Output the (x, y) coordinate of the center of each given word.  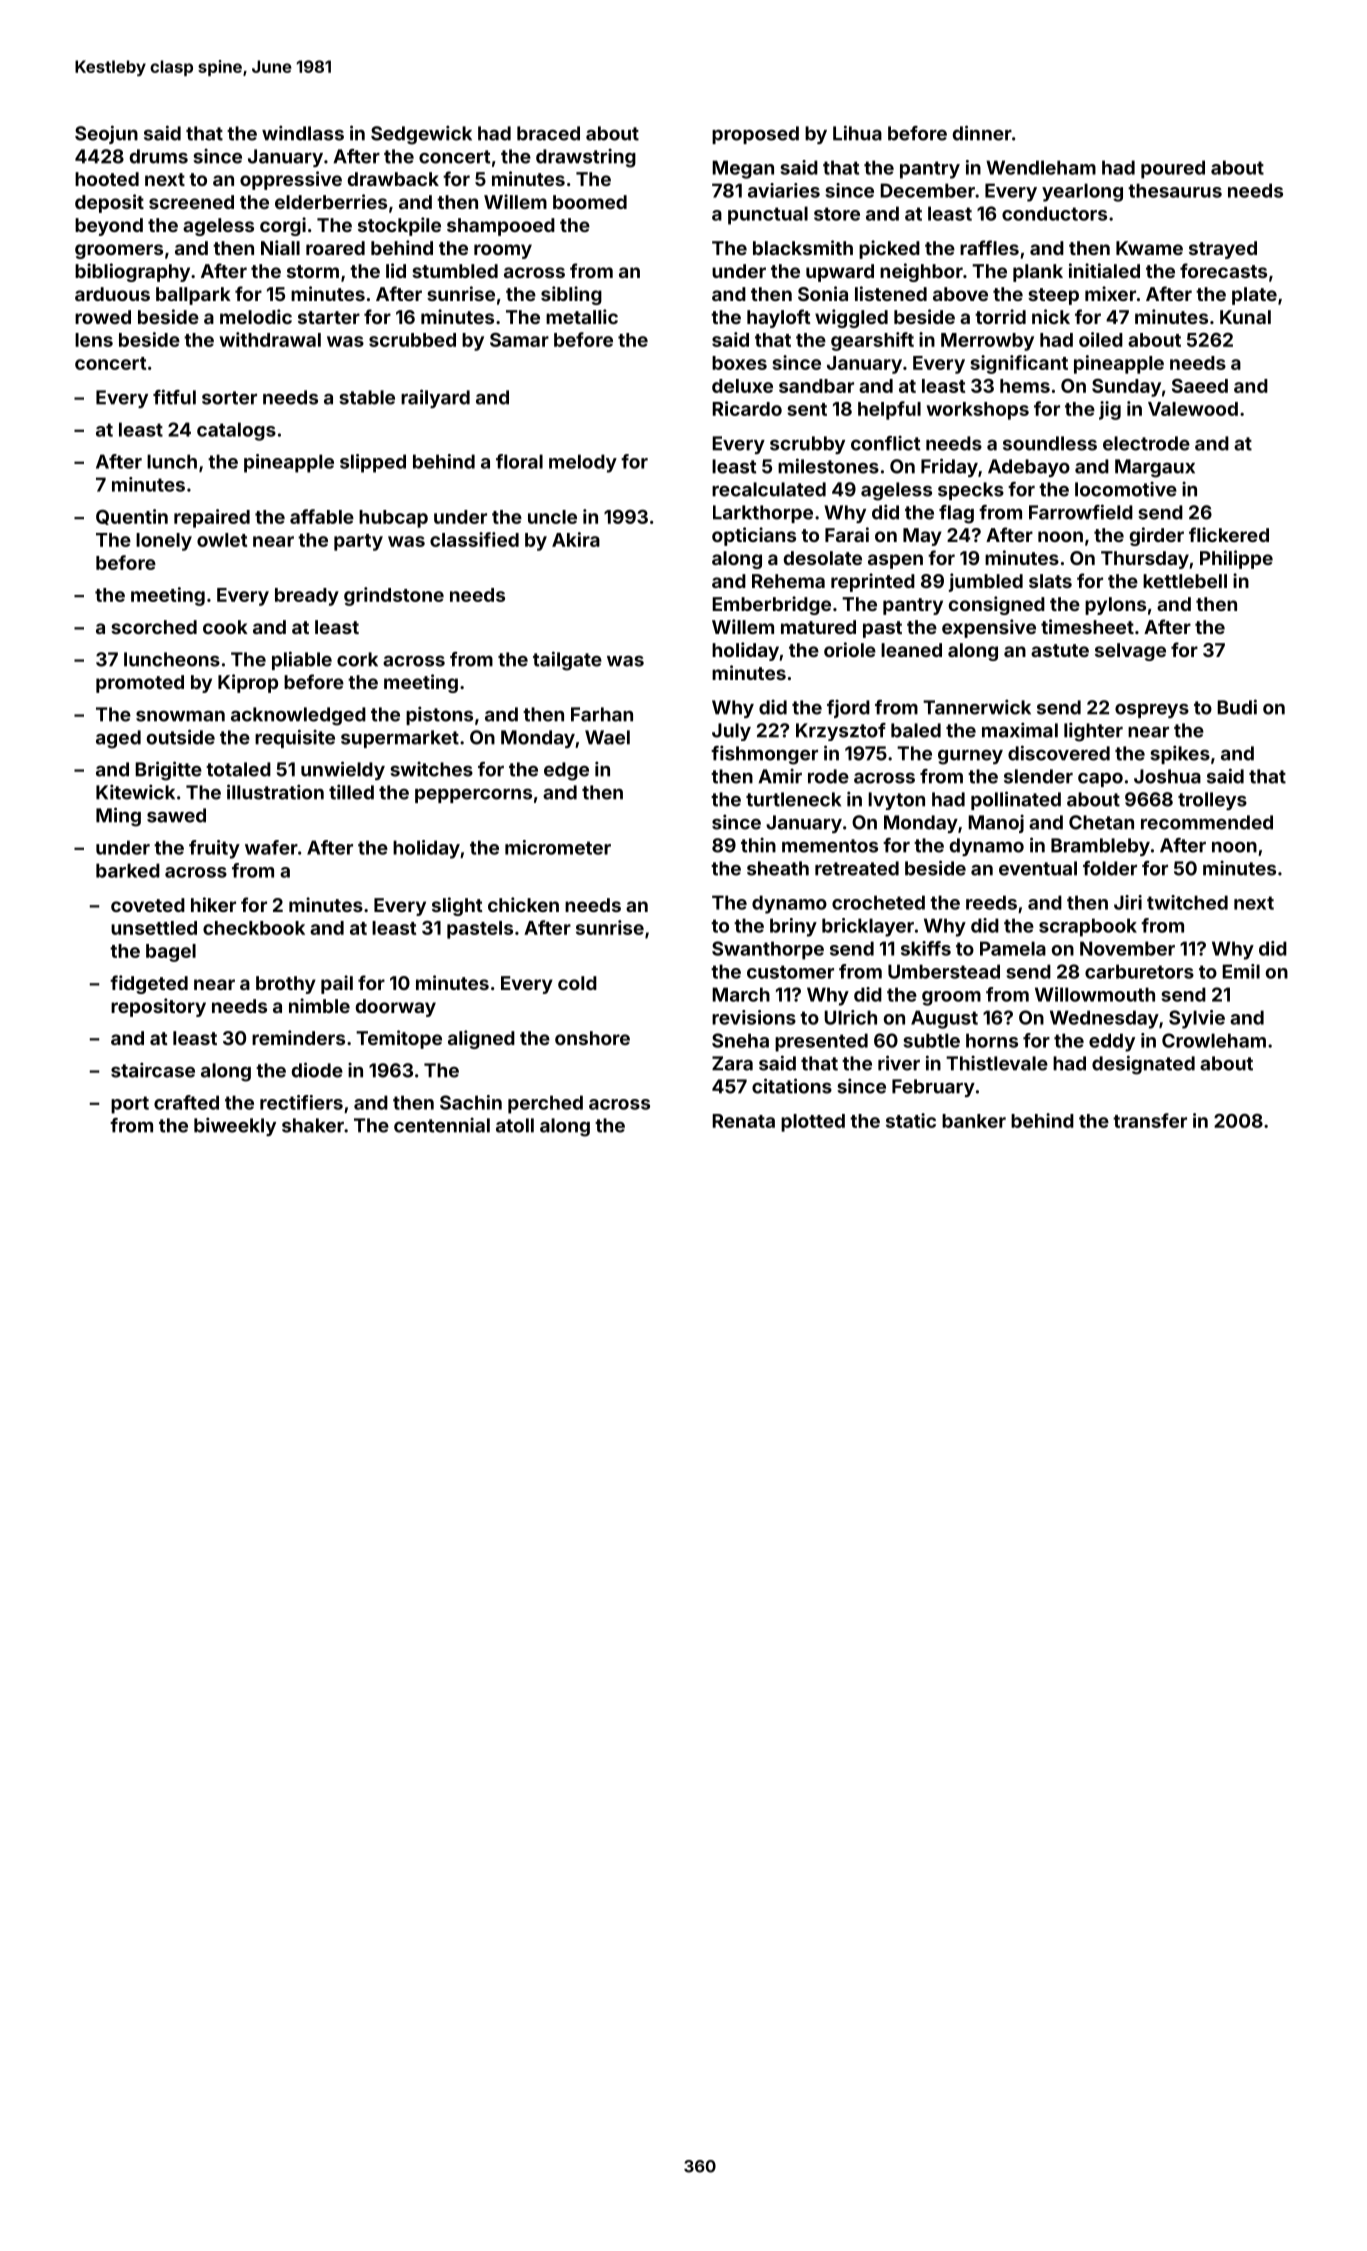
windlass (303, 133)
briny (793, 927)
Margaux (1155, 468)
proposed (755, 135)
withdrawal (270, 339)
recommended (1207, 822)
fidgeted (149, 984)
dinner (982, 133)
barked (128, 870)
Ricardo (747, 408)
